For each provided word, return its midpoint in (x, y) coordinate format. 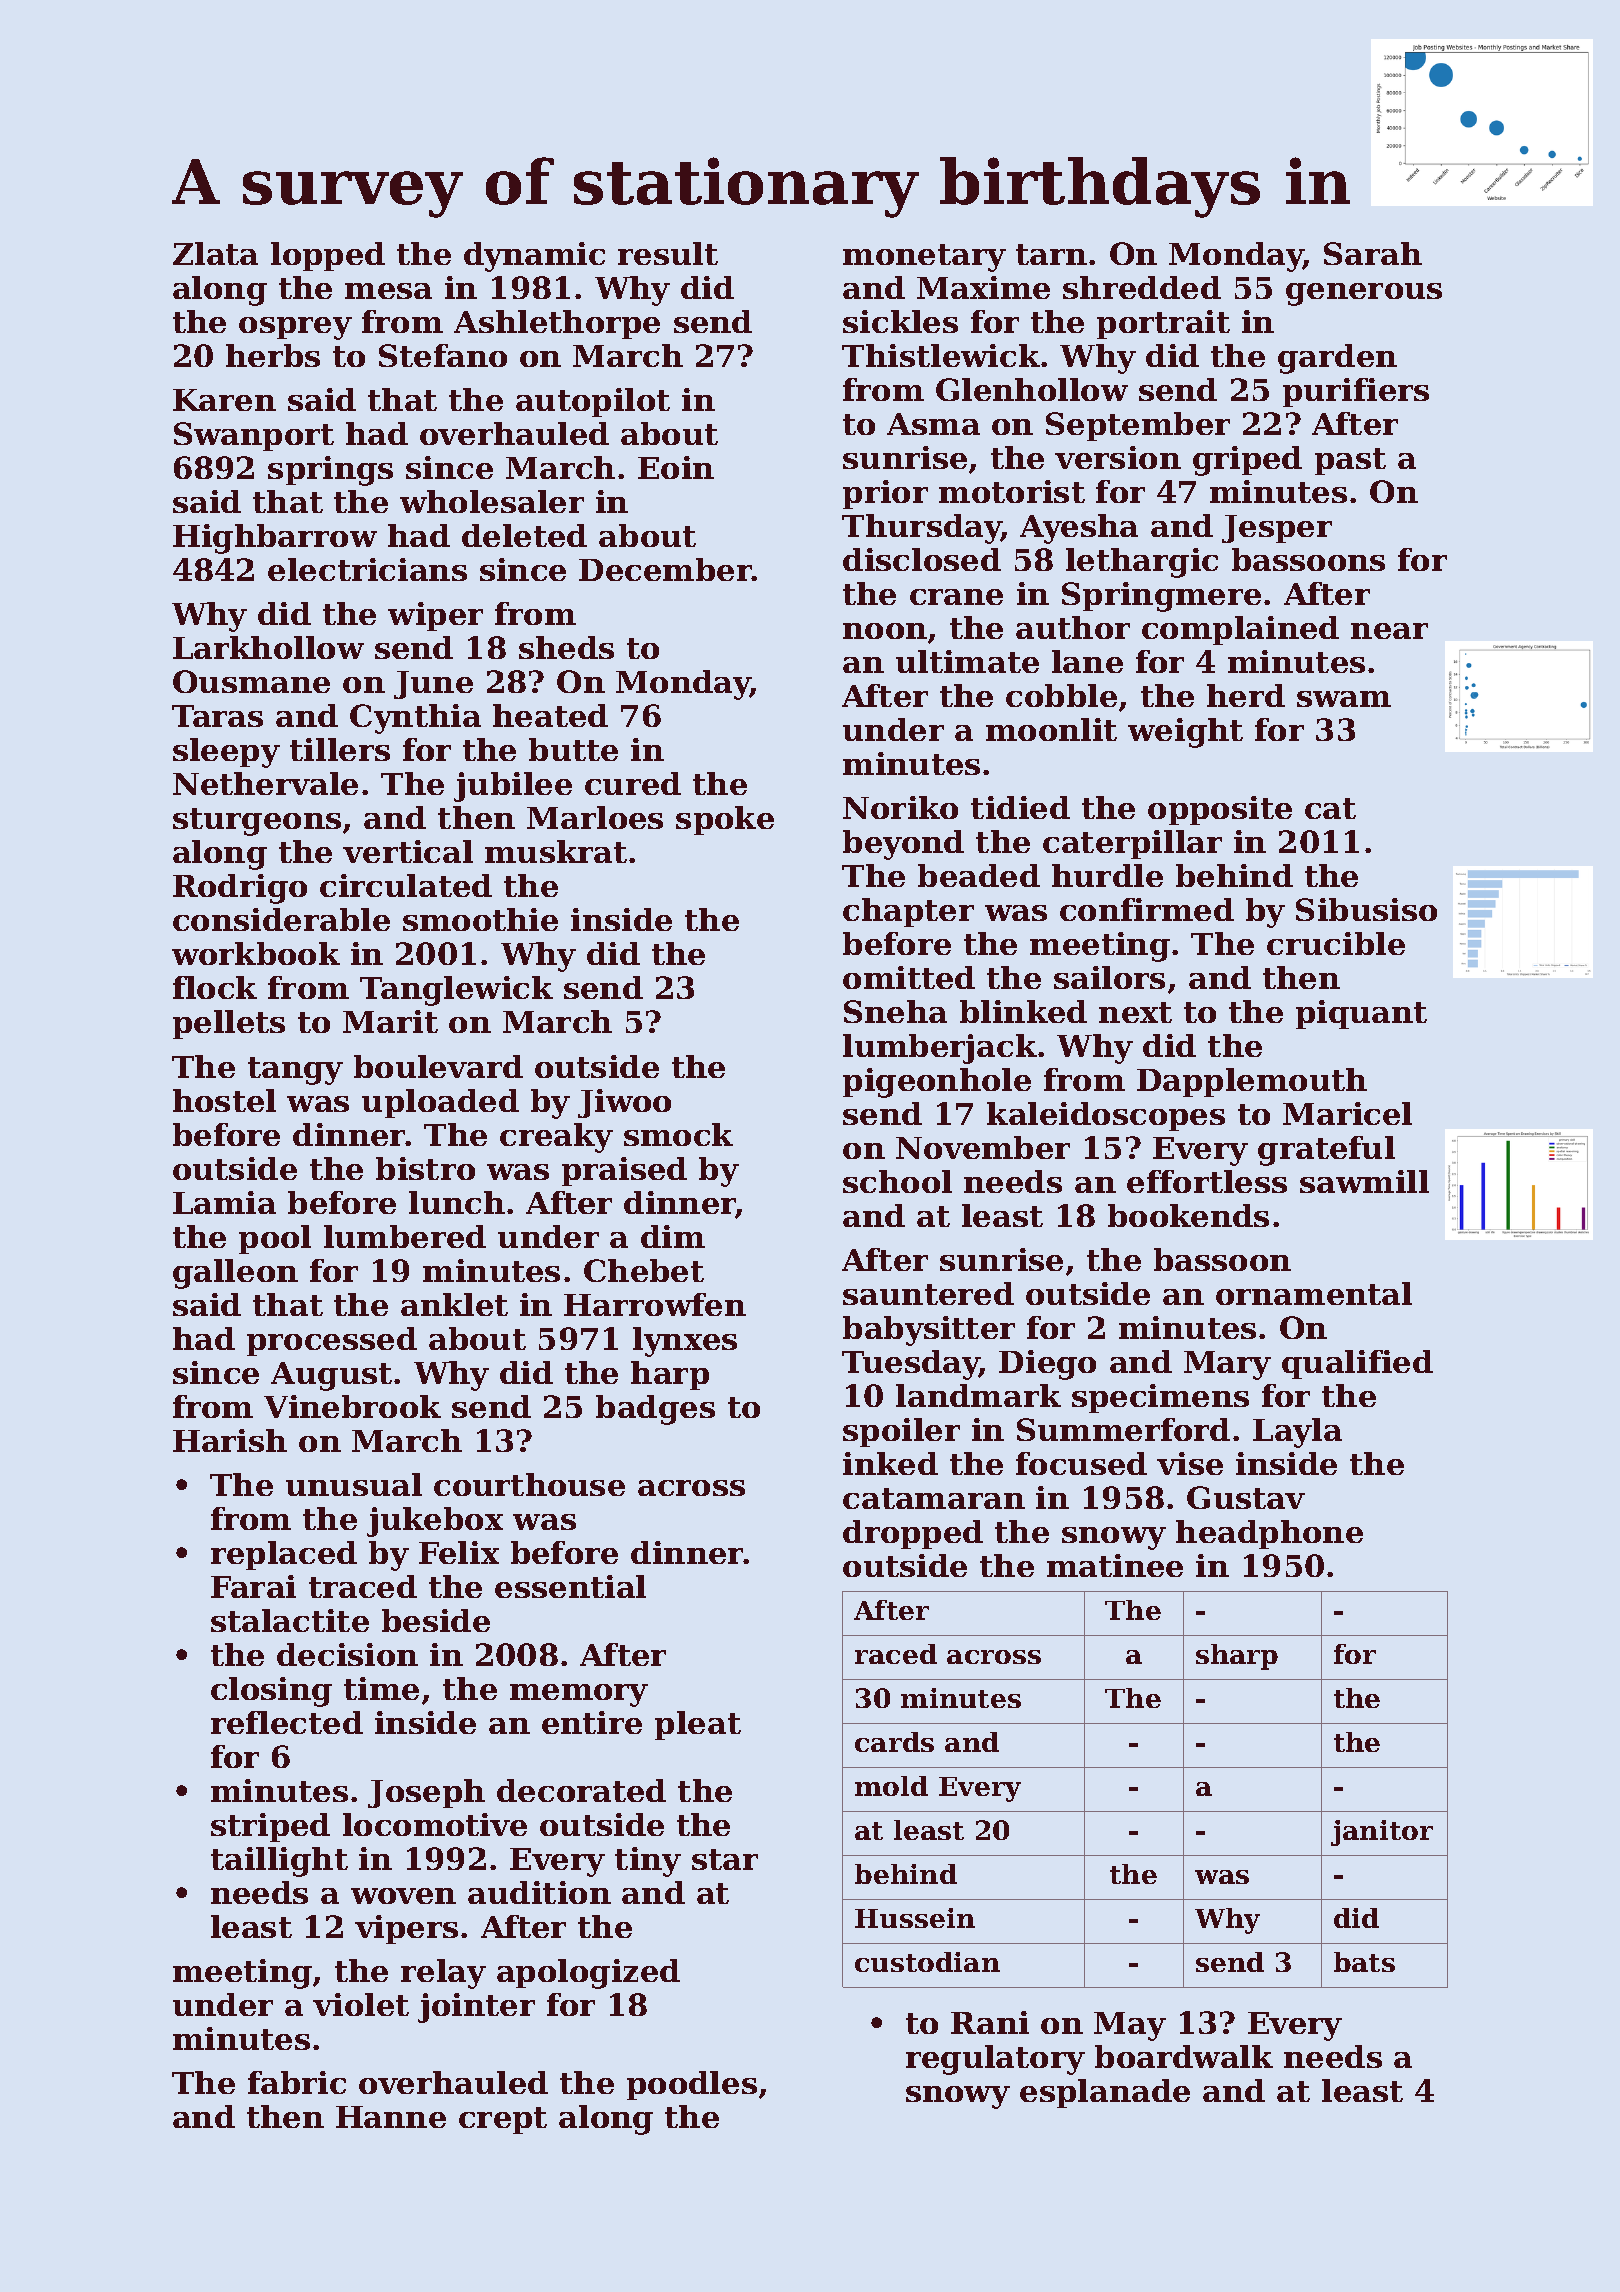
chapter (908, 912)
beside (436, 1620)
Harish (230, 1440)
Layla (1297, 1433)
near (1389, 631)
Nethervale (265, 783)
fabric (297, 2082)
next (1135, 1012)
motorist (1012, 491)
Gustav (1246, 1497)
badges (655, 1410)
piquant (1361, 1014)
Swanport (254, 436)
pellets (229, 1024)
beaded (979, 875)
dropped (913, 1534)
